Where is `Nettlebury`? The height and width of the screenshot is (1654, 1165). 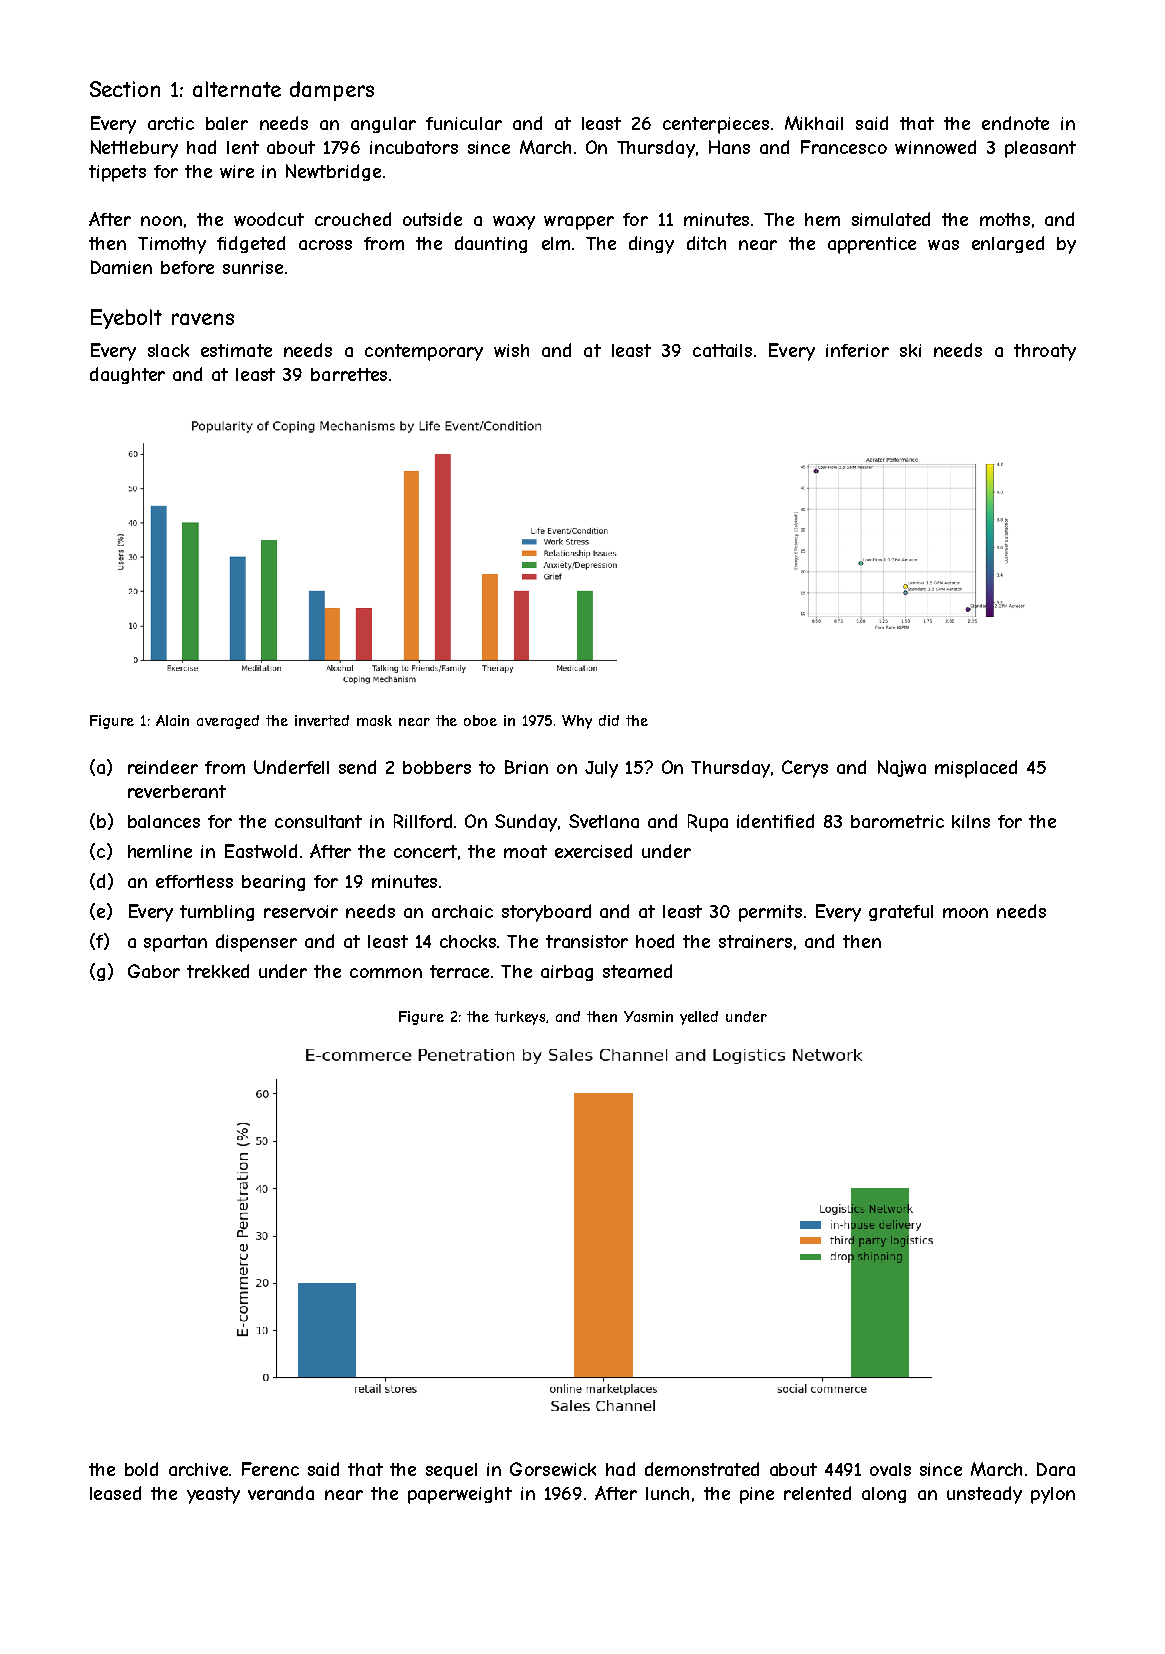 Nettlebury is located at coordinates (134, 149).
